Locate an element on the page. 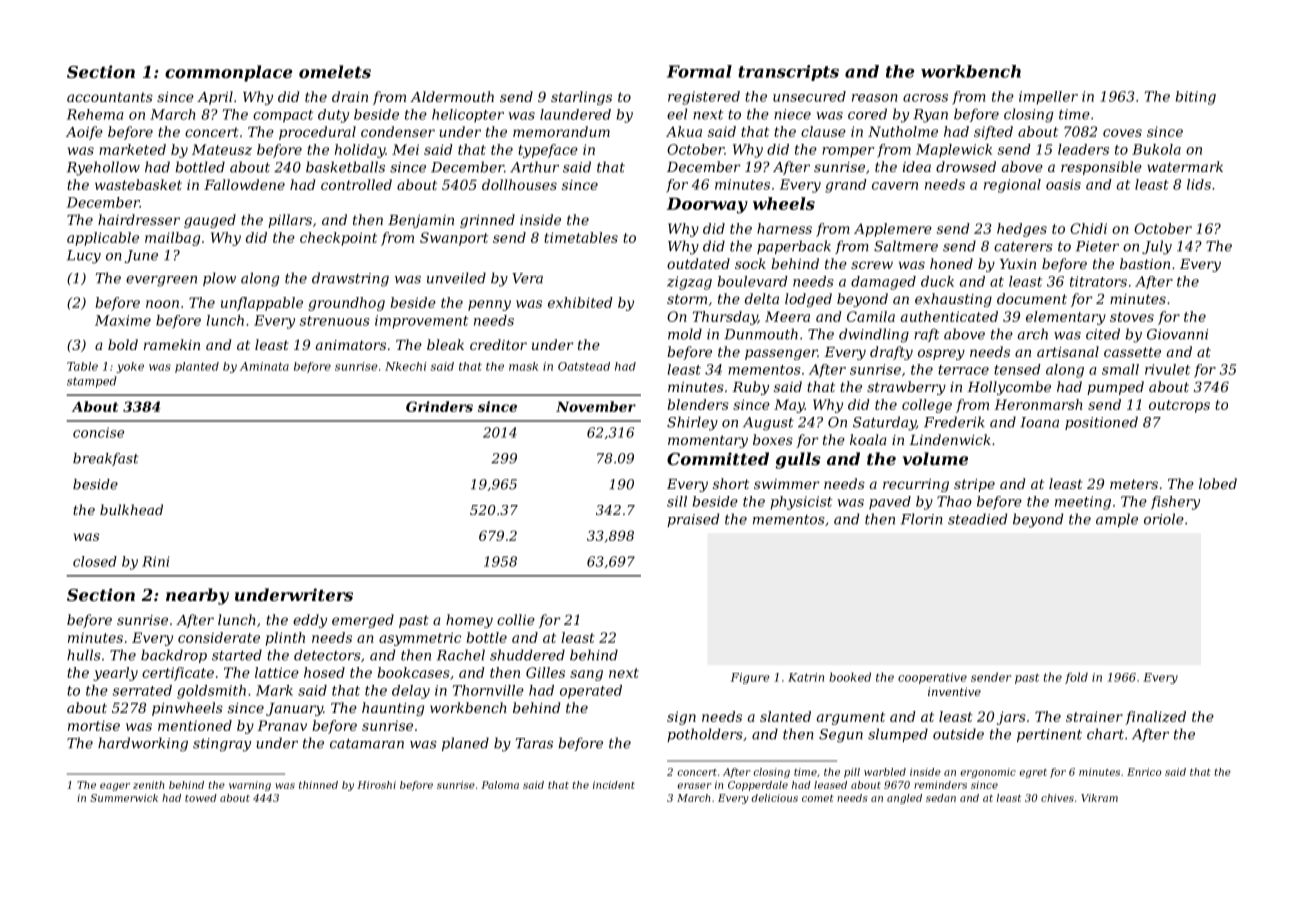 The height and width of the image is (924, 1308). goldsmith is located at coordinates (211, 692).
